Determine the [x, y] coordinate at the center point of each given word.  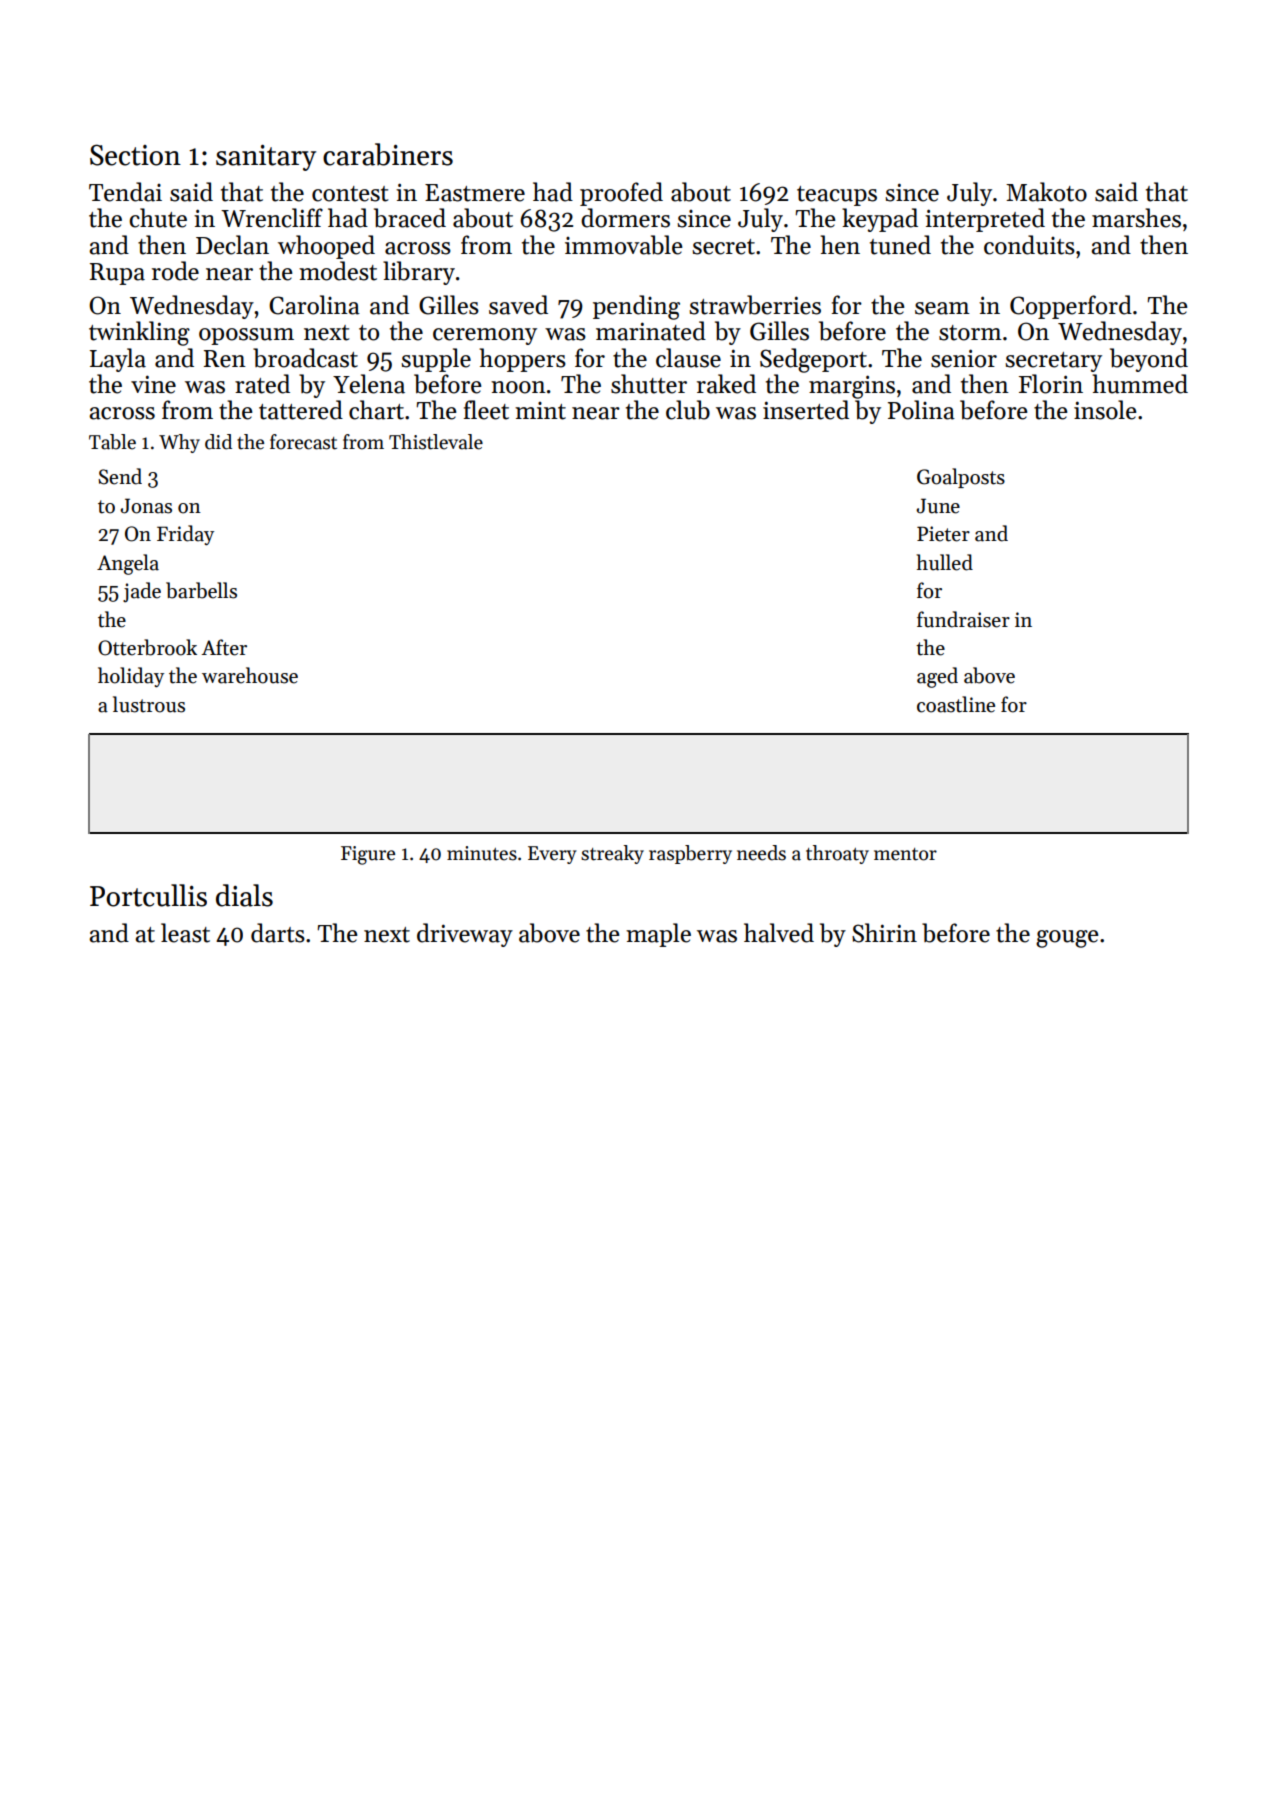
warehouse [250, 675]
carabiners [388, 154]
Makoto [1046, 192]
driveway [465, 935]
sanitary [266, 158]
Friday [185, 535]
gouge [1067, 939]
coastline [956, 704]
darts [278, 933]
